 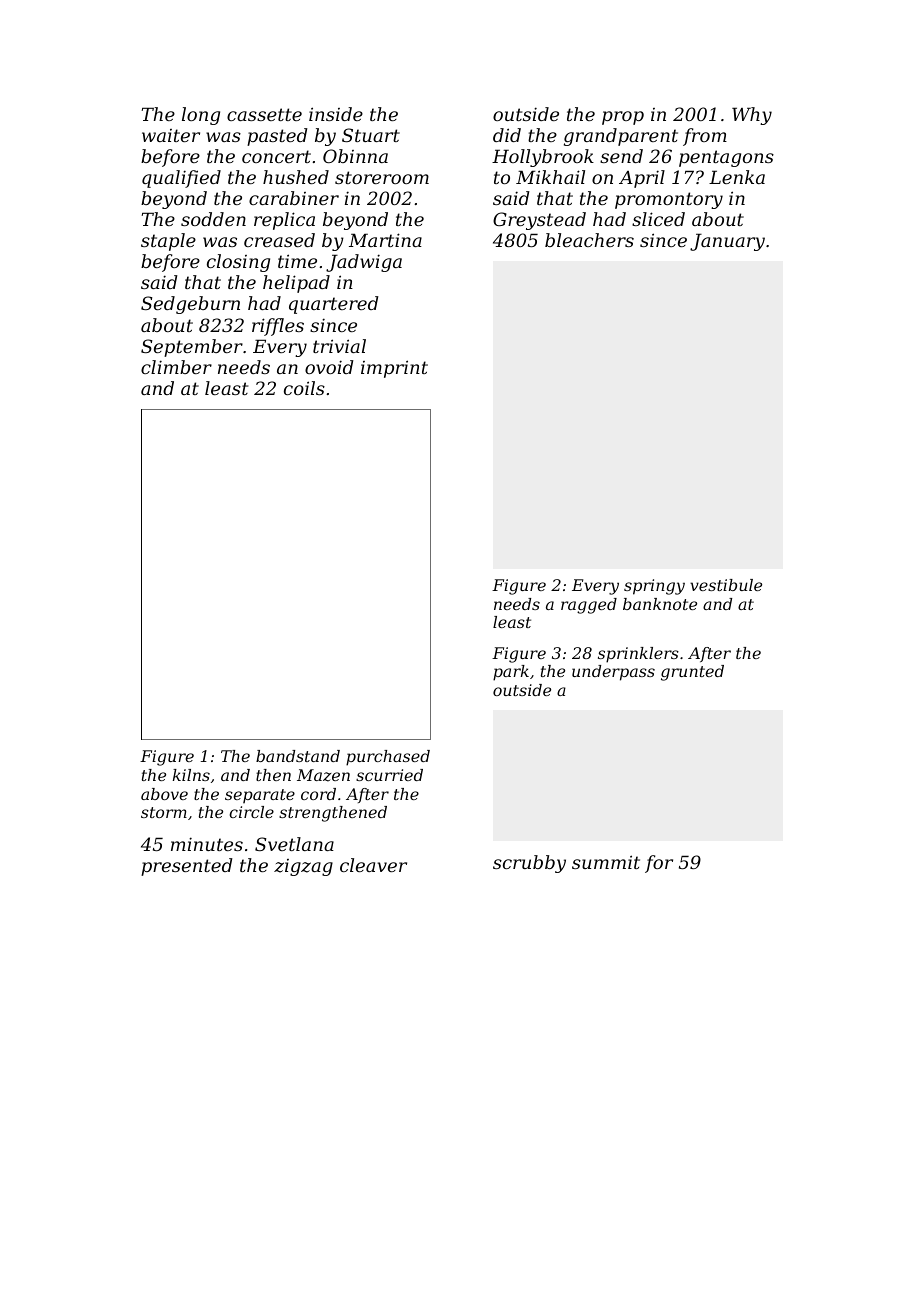 What do you see at coordinates (507, 135) in the screenshot?
I see `did` at bounding box center [507, 135].
